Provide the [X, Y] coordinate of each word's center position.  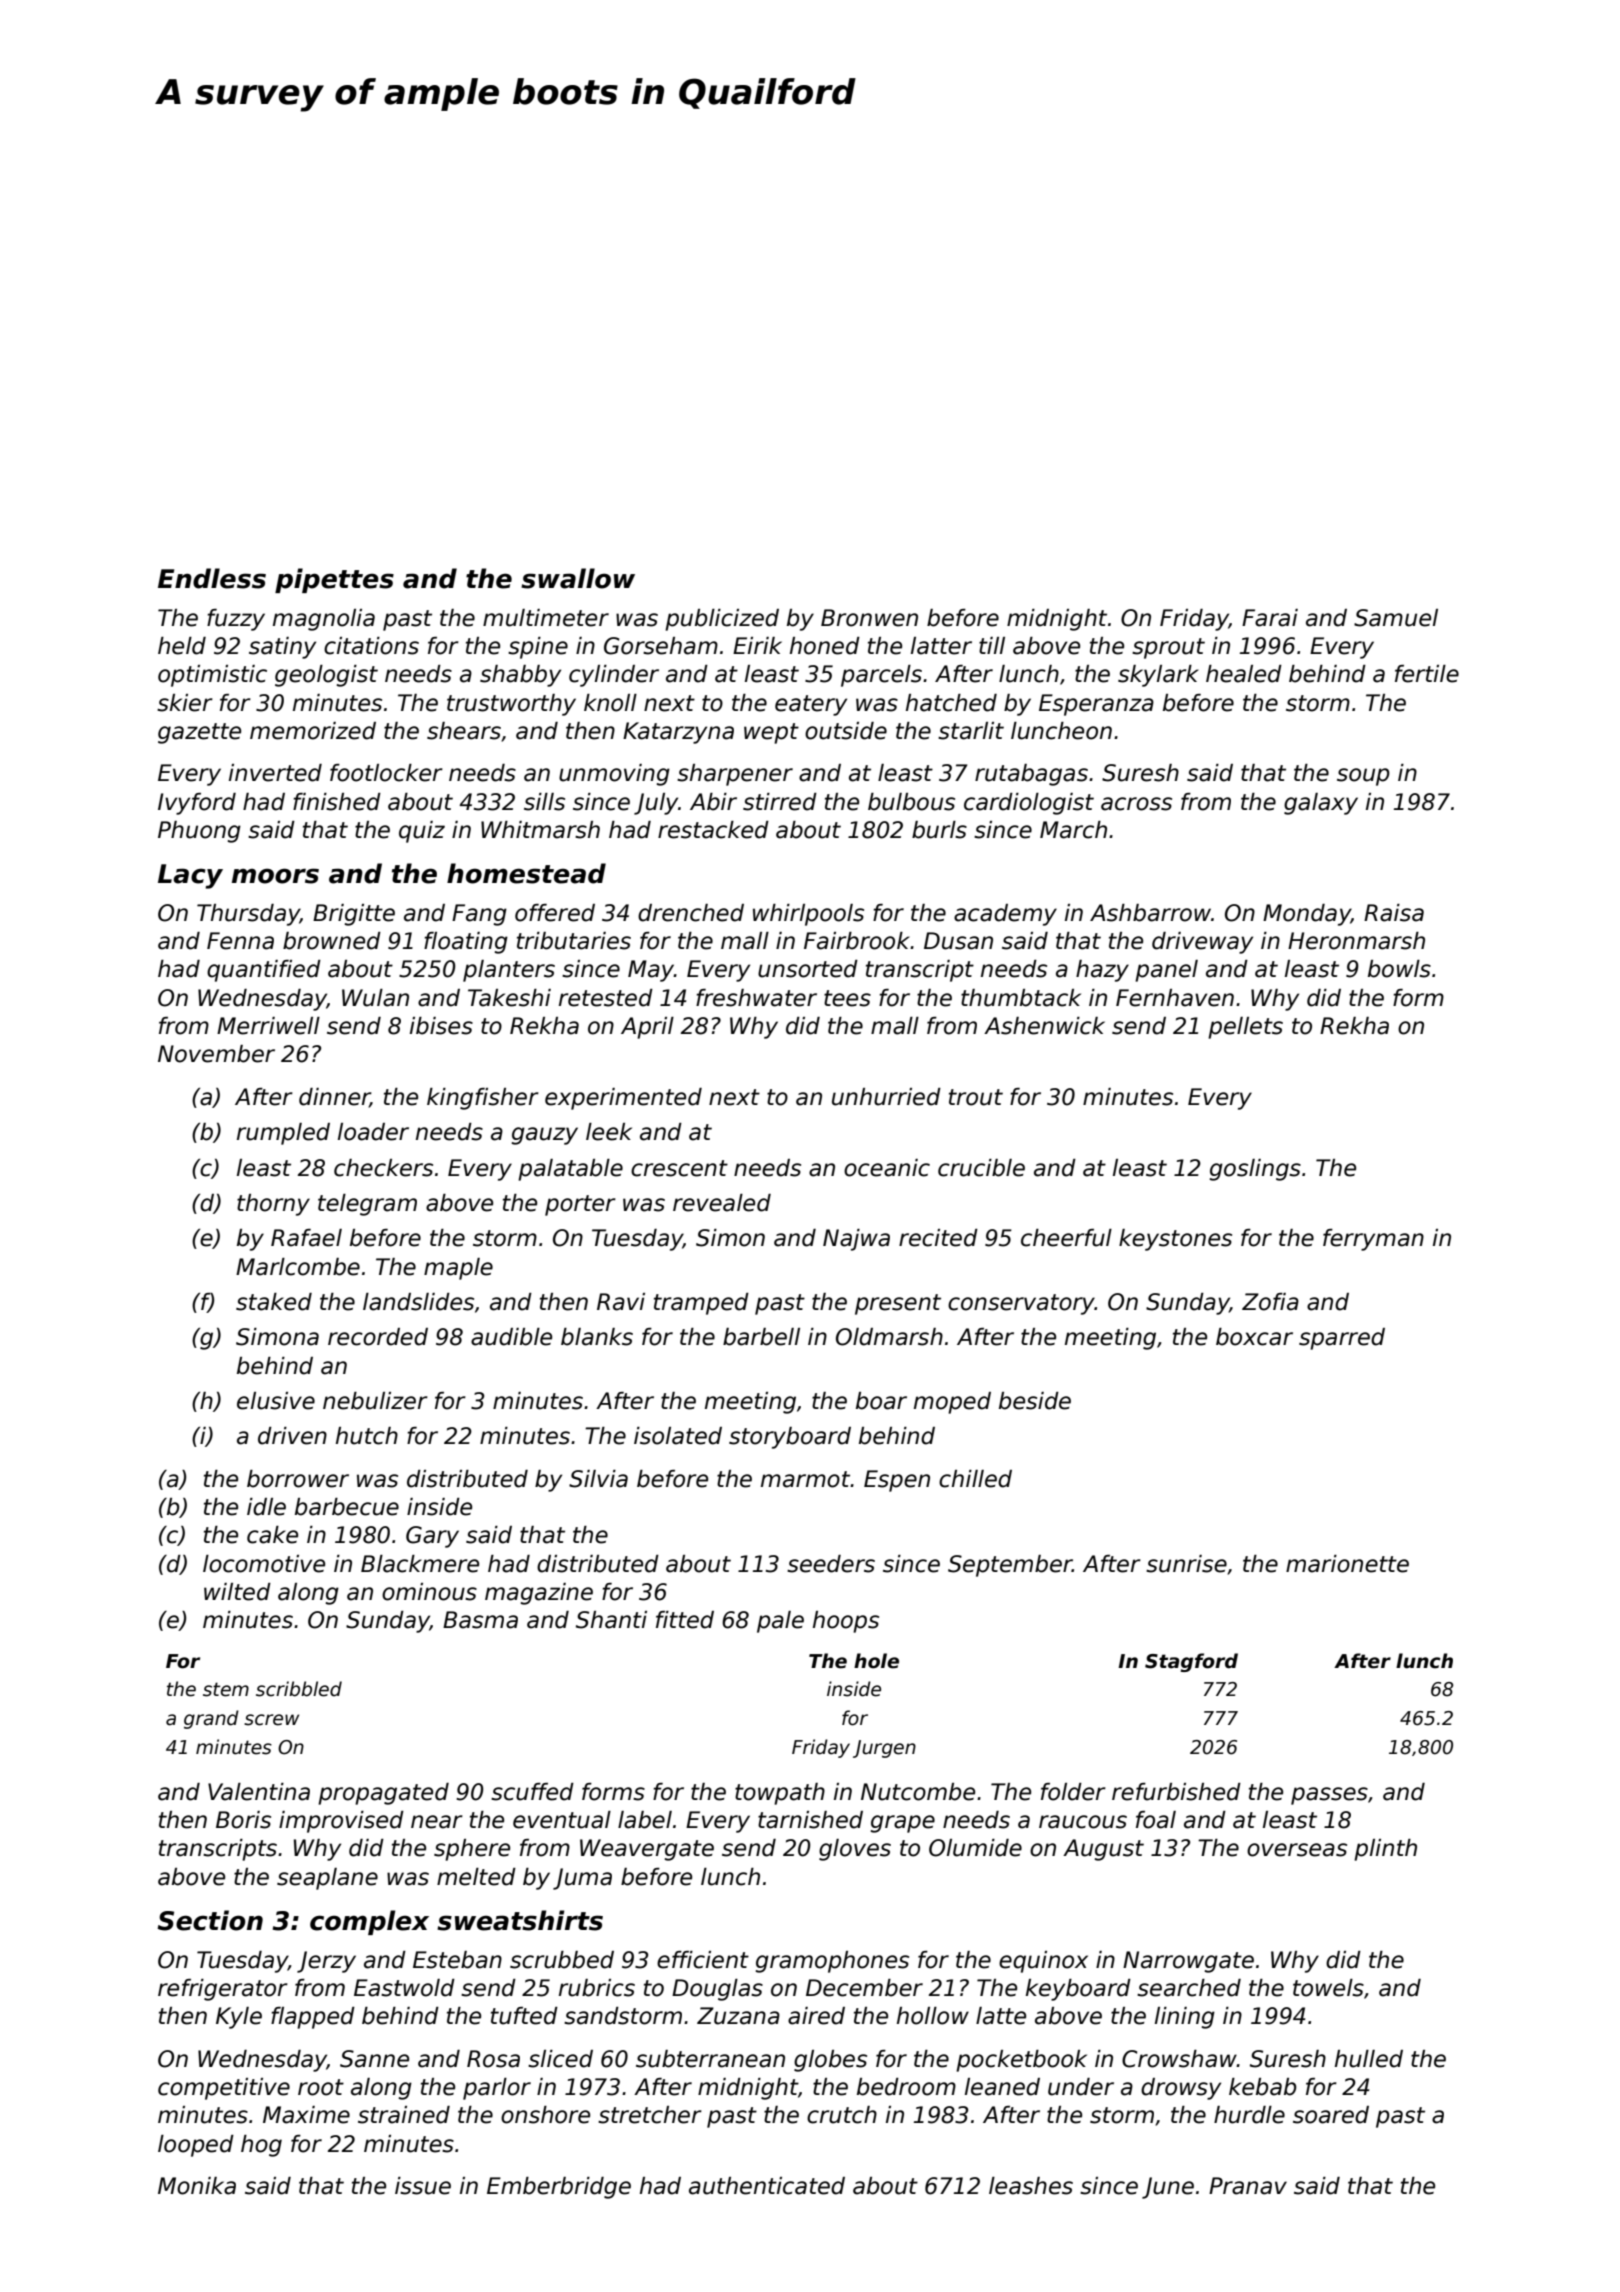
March [1073, 830]
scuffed [532, 1792]
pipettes [334, 580]
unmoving [614, 775]
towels [1328, 1988]
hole [876, 1661]
